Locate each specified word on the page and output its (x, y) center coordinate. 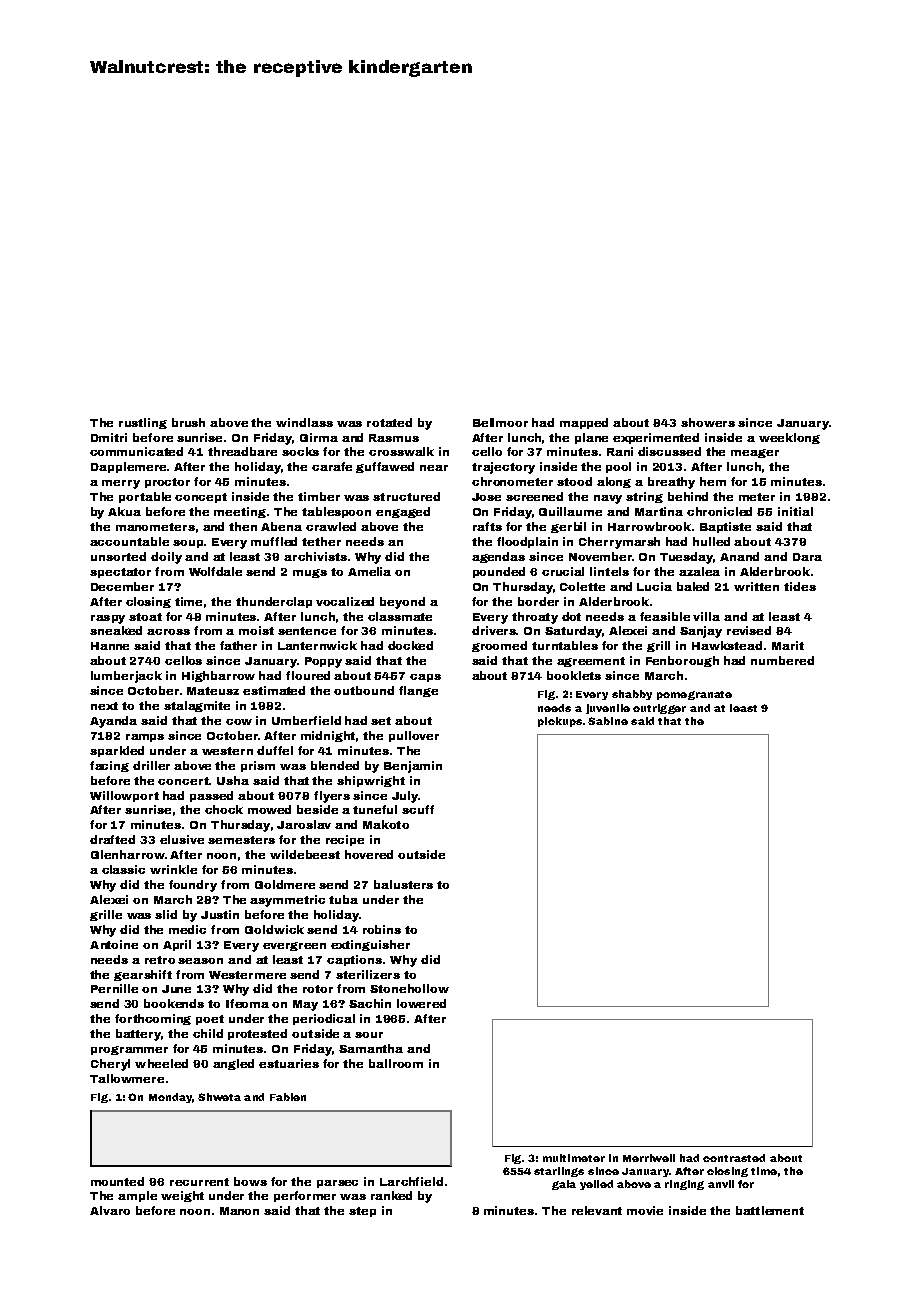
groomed (499, 646)
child (208, 1033)
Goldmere (285, 884)
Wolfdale (215, 571)
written (756, 586)
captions (354, 960)
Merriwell (649, 1158)
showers (708, 422)
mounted (117, 1181)
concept (201, 498)
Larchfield (411, 1181)
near (434, 468)
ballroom (396, 1063)
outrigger (659, 709)
